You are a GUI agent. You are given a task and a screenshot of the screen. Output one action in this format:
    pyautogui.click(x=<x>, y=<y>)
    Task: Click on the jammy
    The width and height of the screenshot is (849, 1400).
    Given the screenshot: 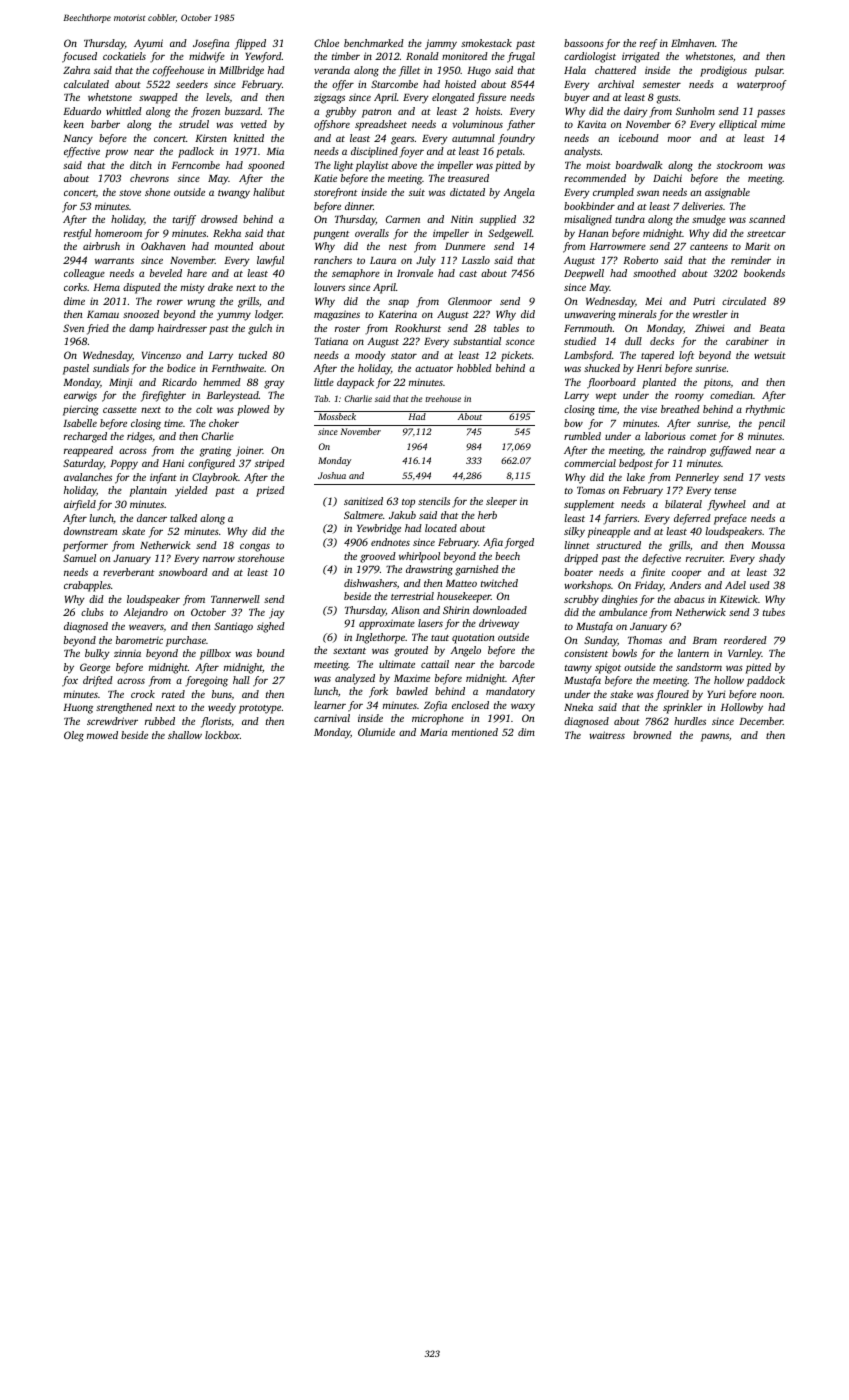 What is the action you would take?
    pyautogui.click(x=441, y=44)
